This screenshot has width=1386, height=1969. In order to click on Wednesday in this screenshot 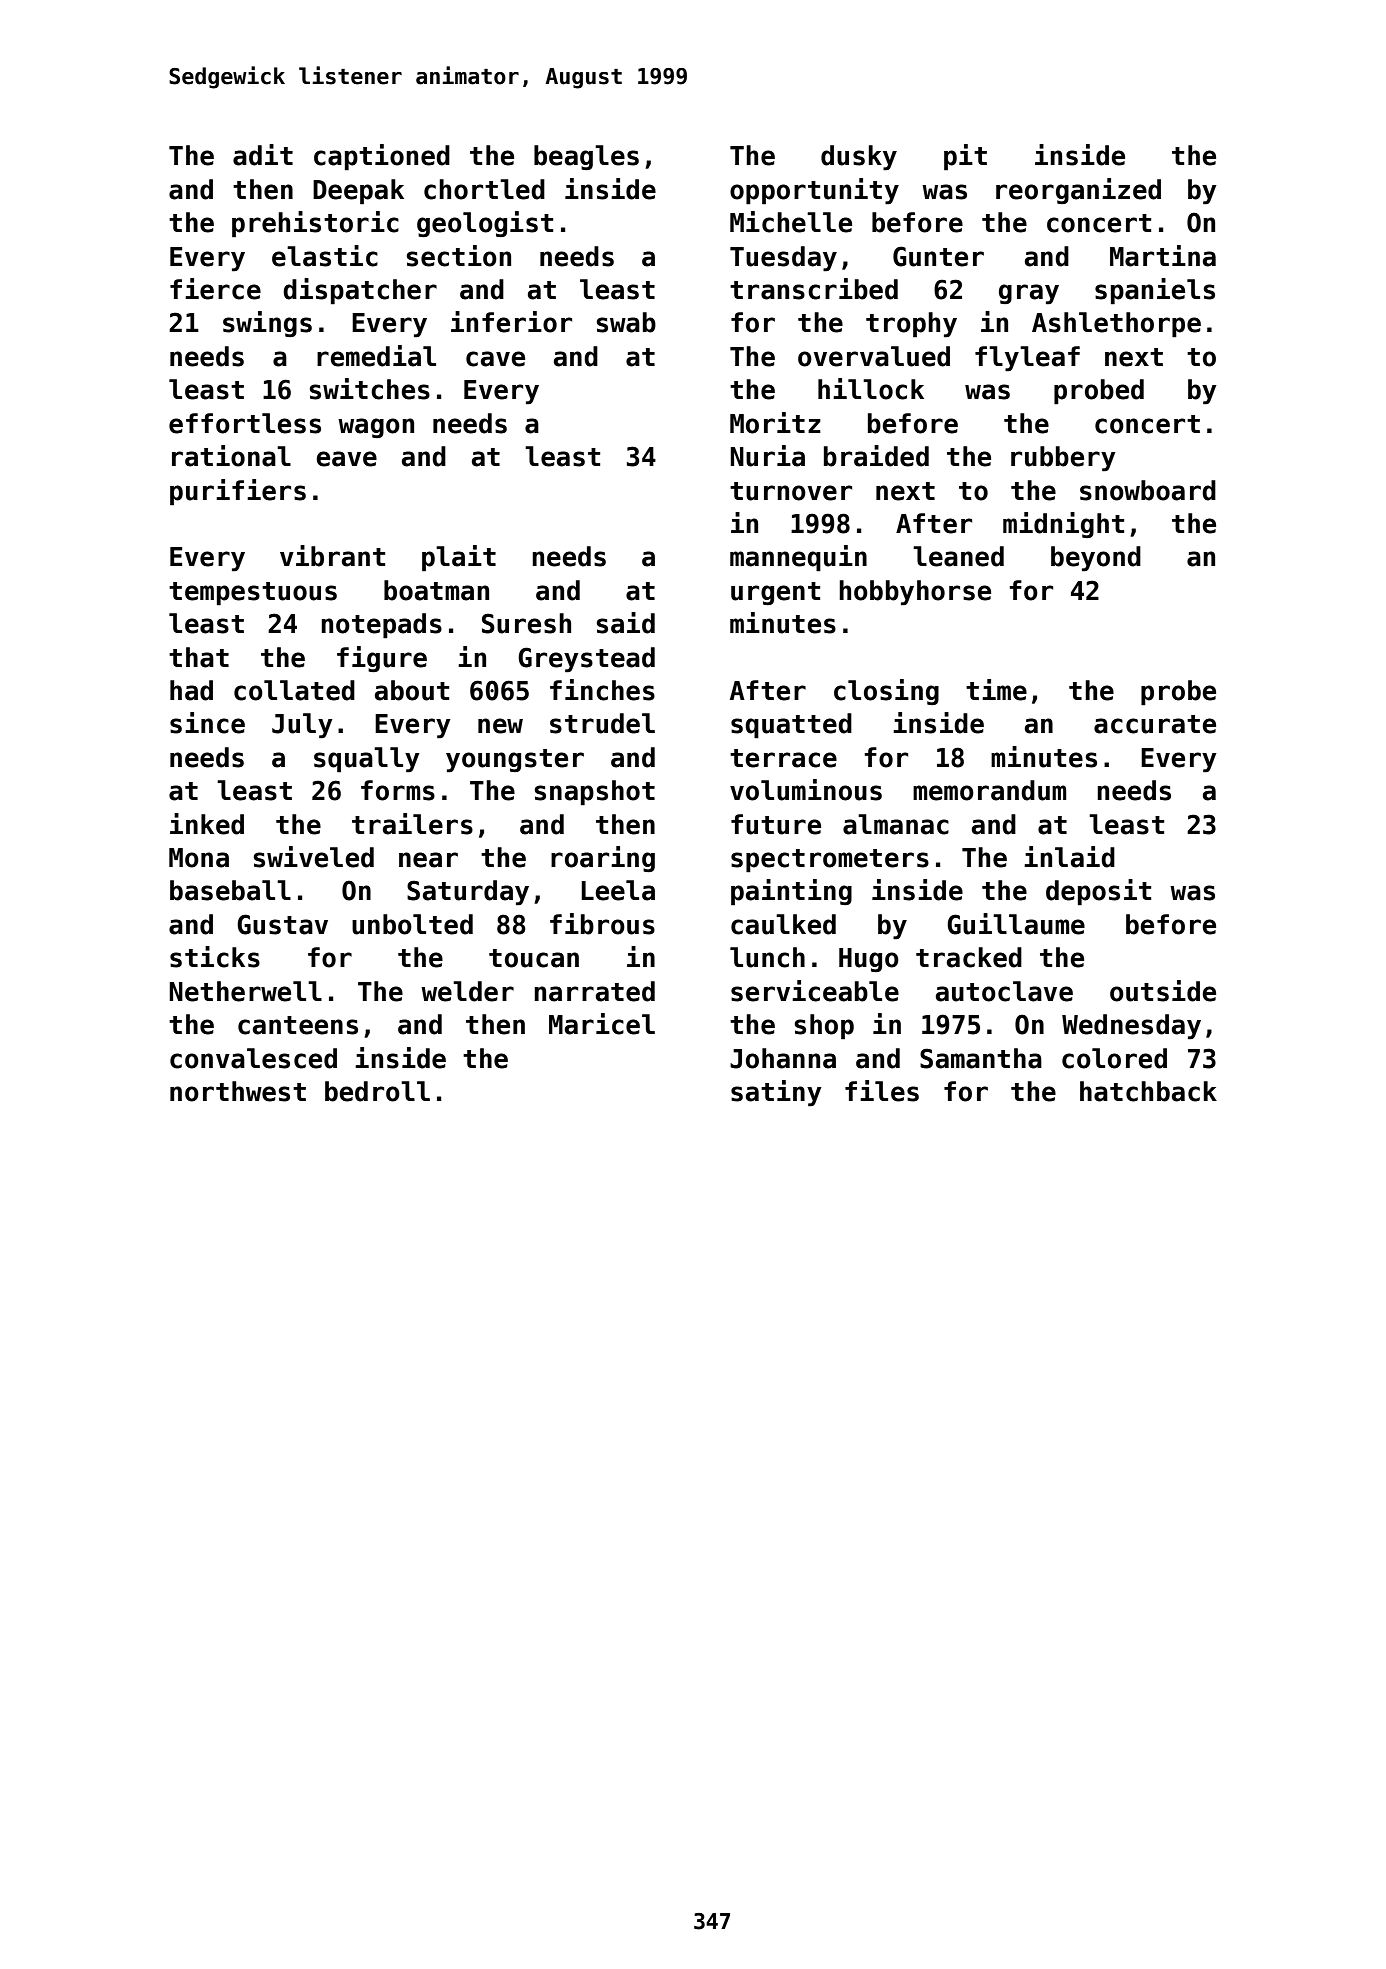, I will do `click(1131, 1027)`.
